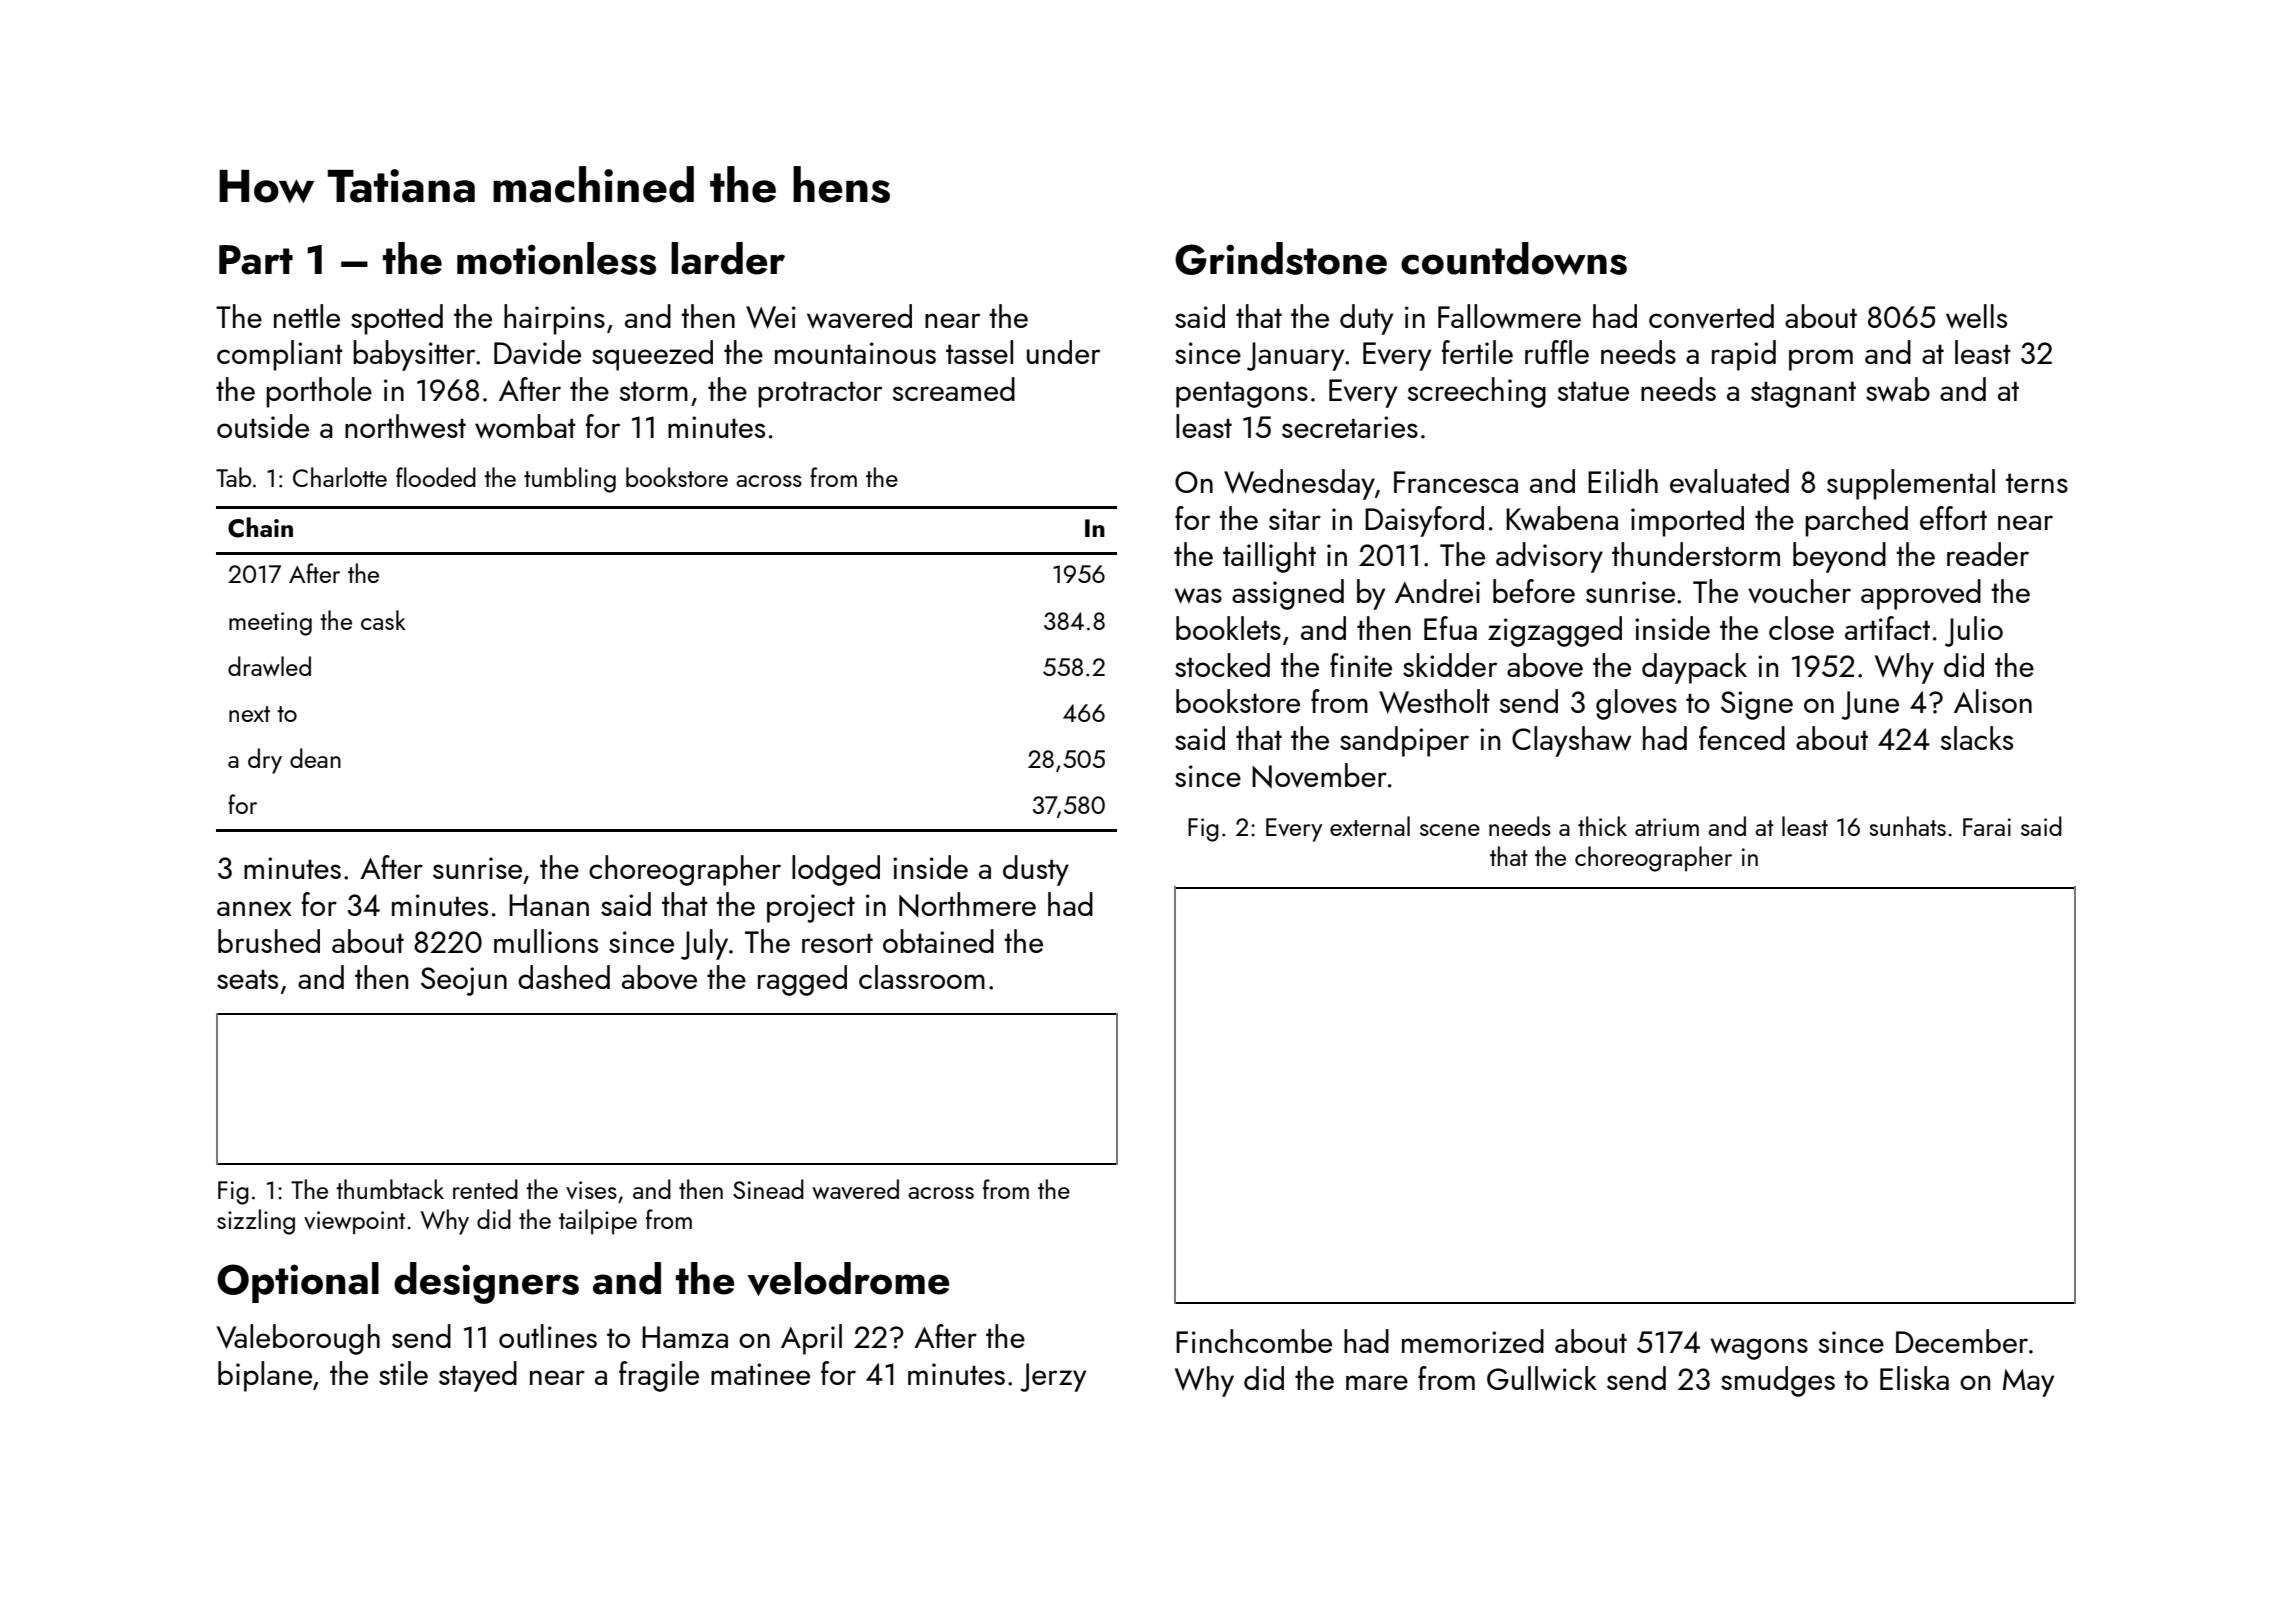 Image resolution: width=2292 pixels, height=1620 pixels. Describe the element at coordinates (1404, 741) in the document. I see `sandpiper` at that location.
